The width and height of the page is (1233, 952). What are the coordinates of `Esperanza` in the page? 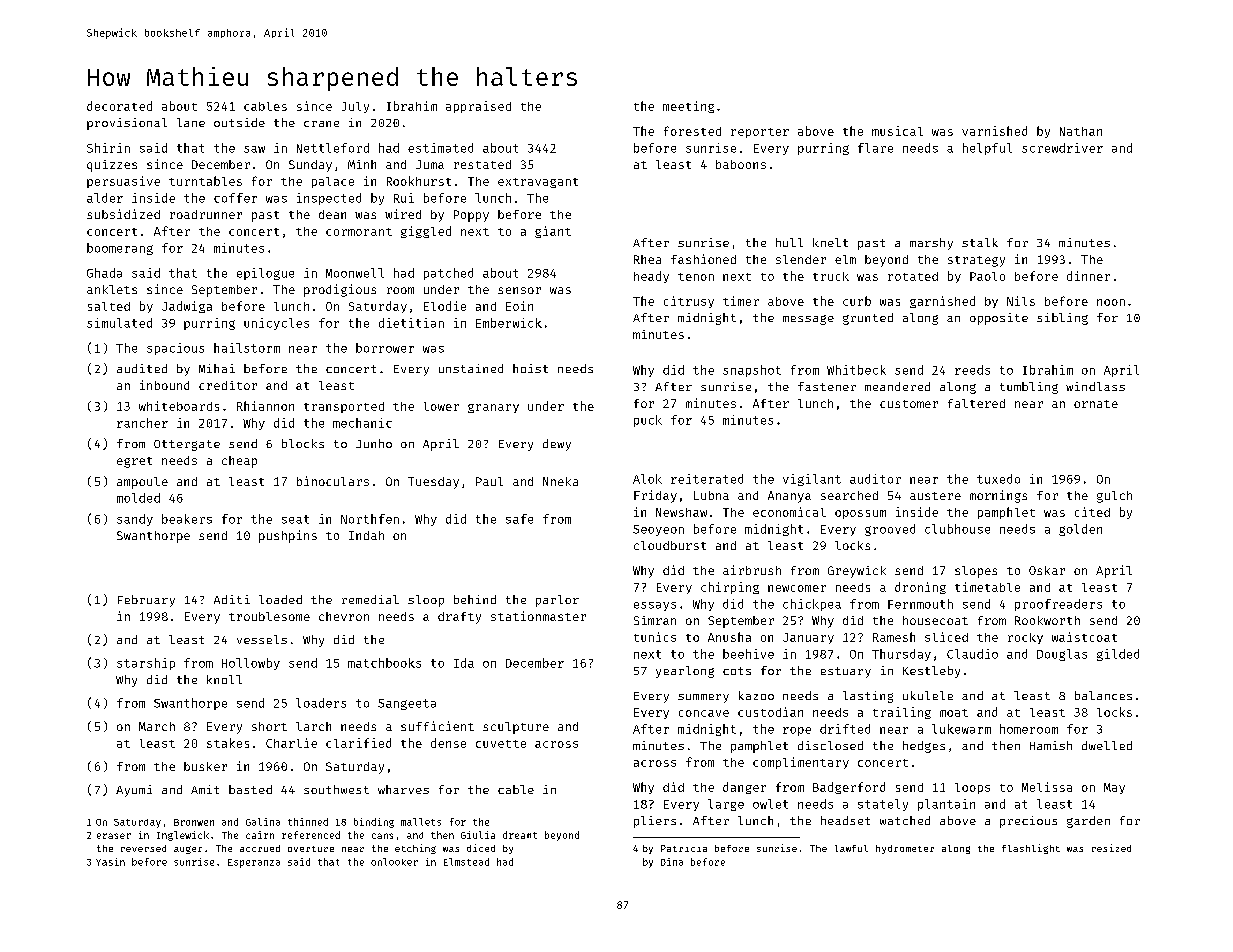 It's located at (254, 863).
